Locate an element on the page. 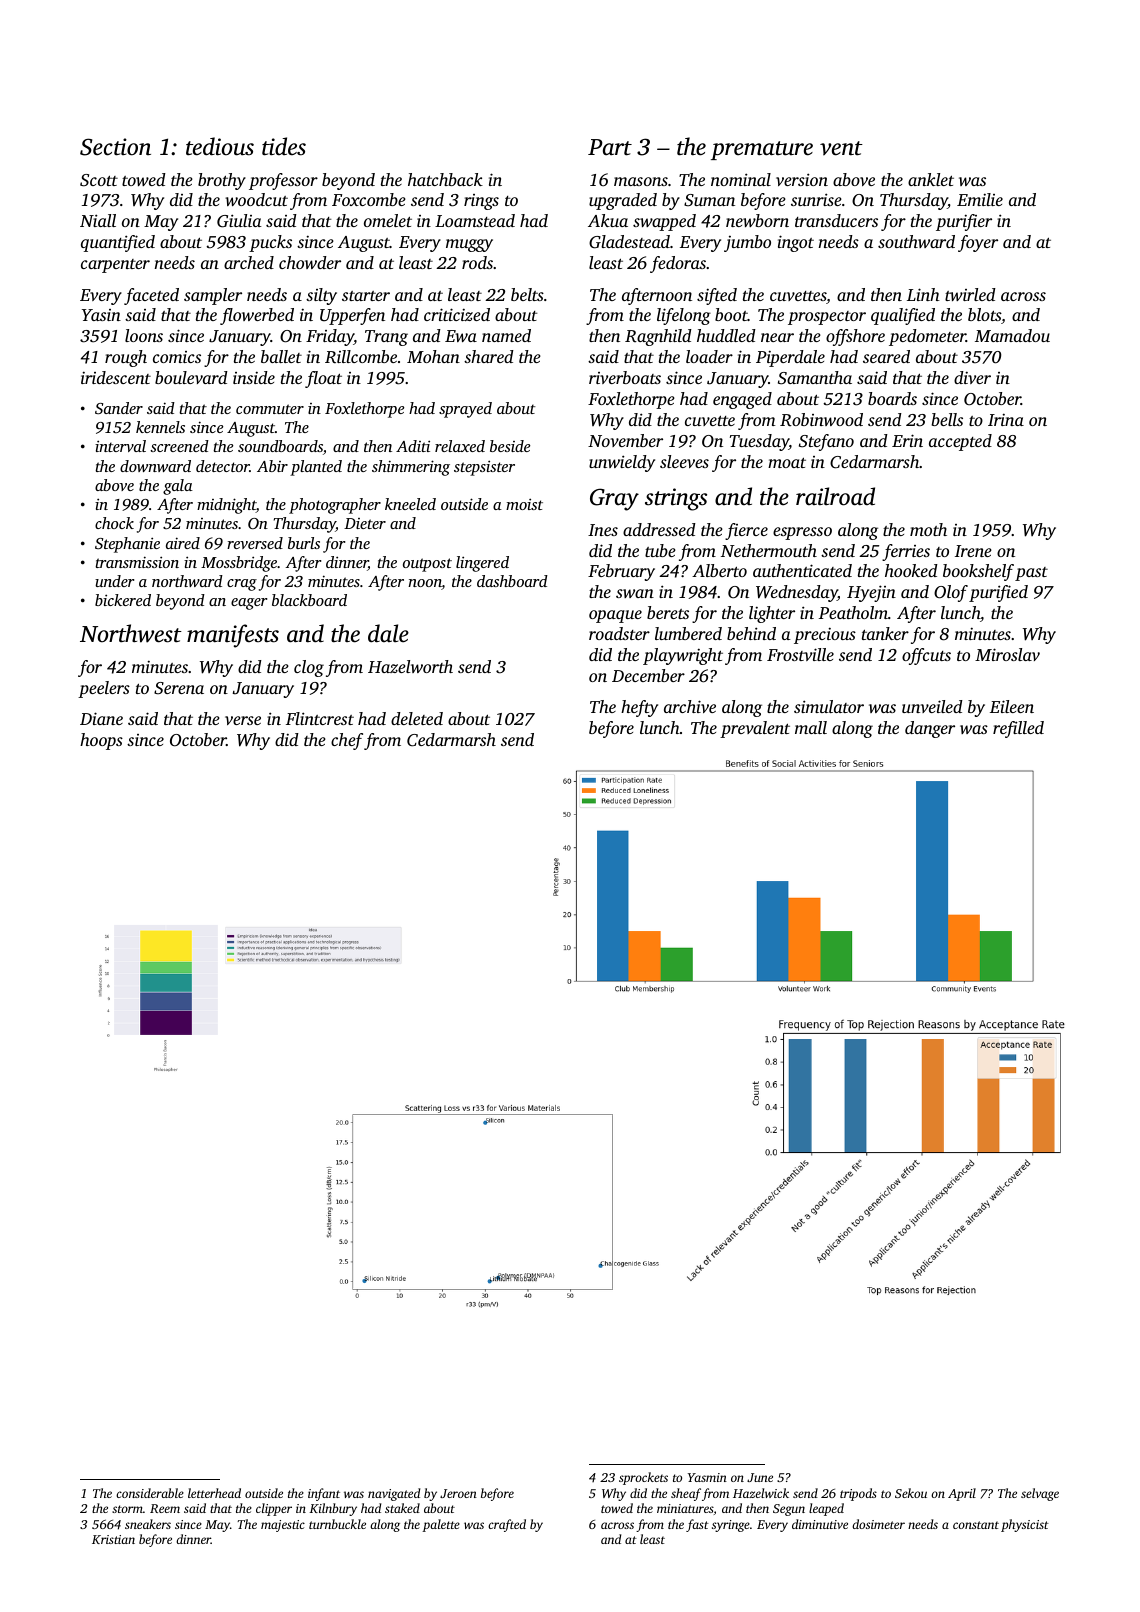 Image resolution: width=1140 pixels, height=1612 pixels. sprockets is located at coordinates (643, 1478).
